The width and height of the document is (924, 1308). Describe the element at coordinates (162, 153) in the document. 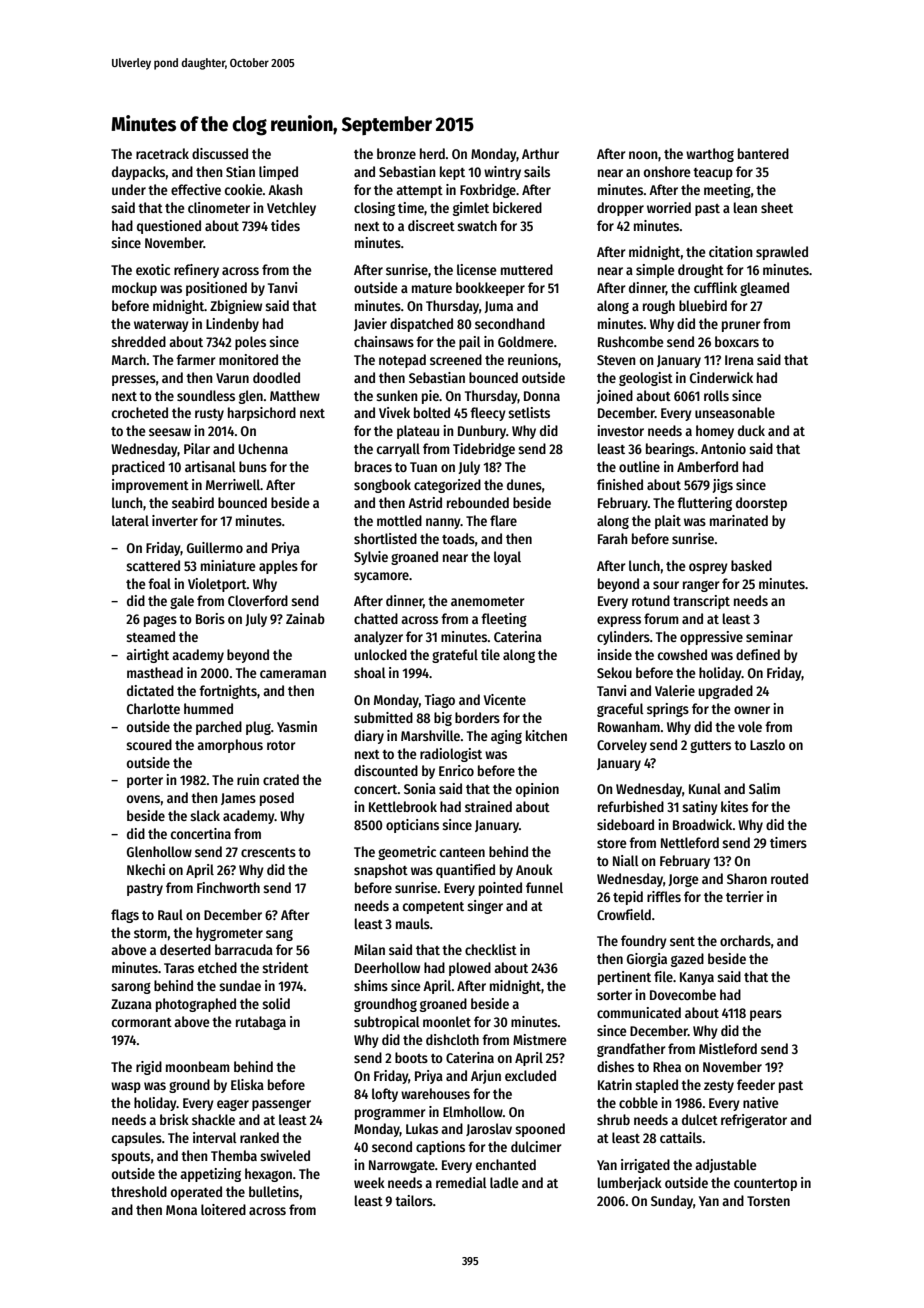

I see `racetrack` at that location.
